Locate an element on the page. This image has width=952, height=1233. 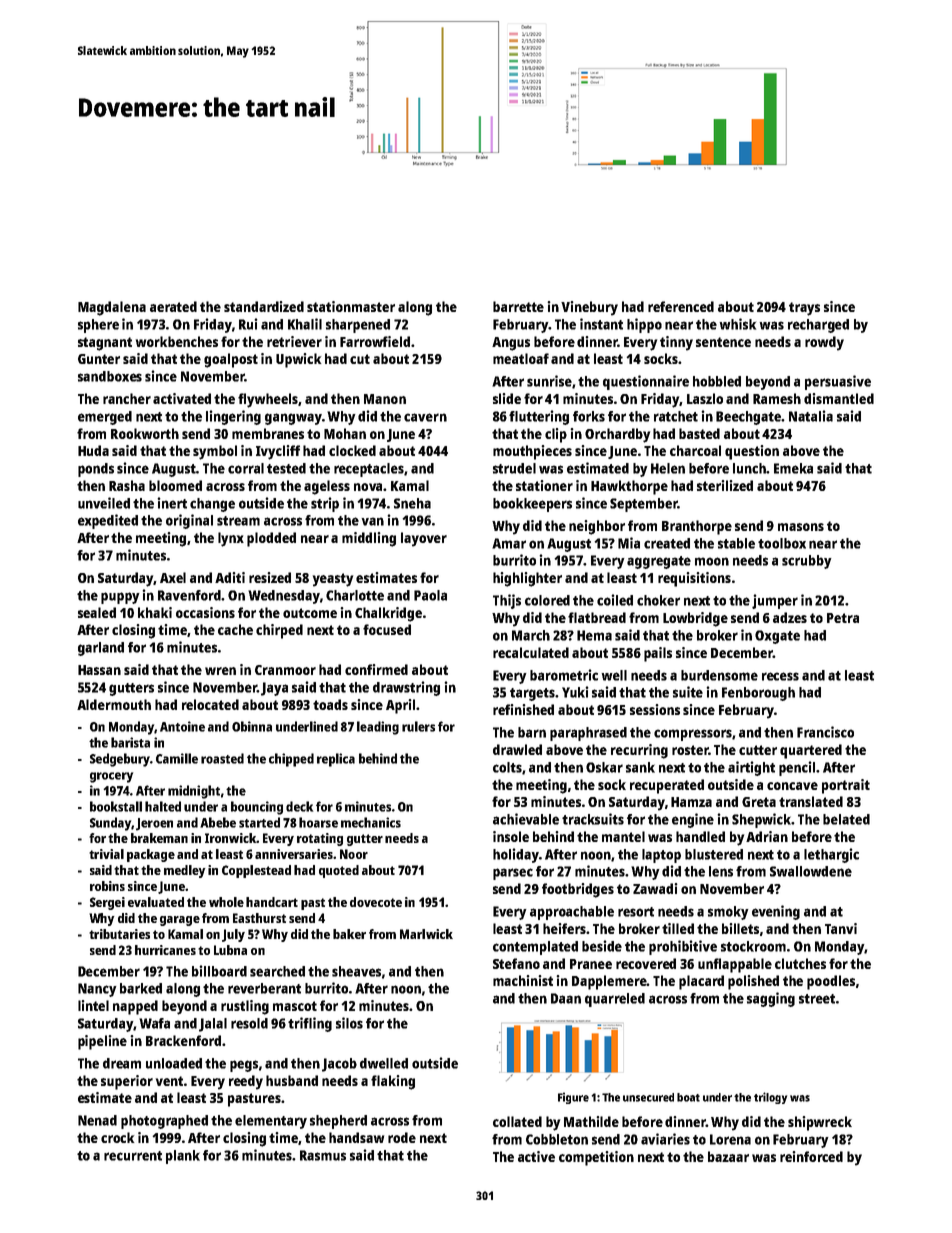
drawstring is located at coordinates (406, 688).
